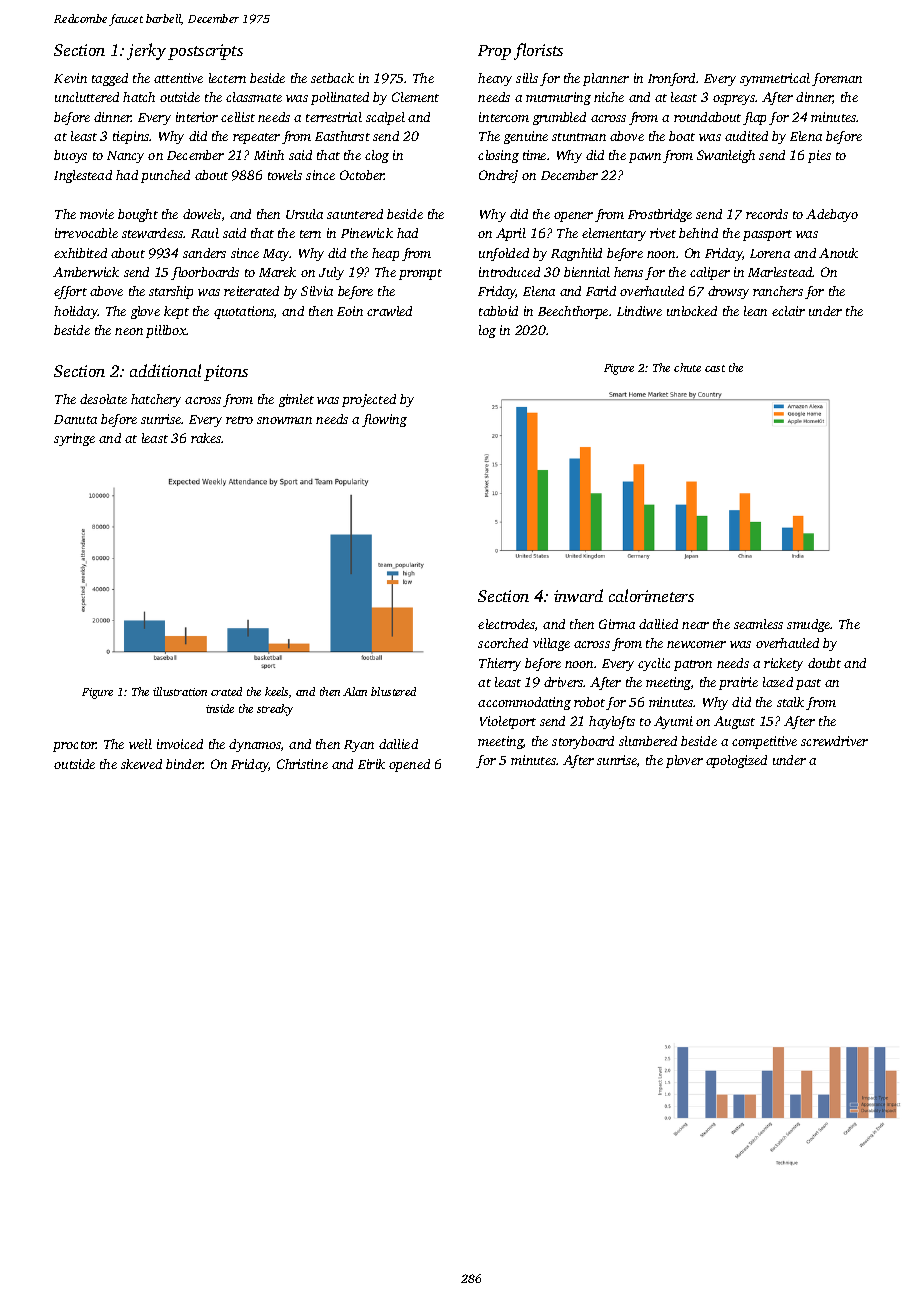 The image size is (924, 1308). Describe the element at coordinates (165, 370) in the screenshot. I see `additional` at that location.
